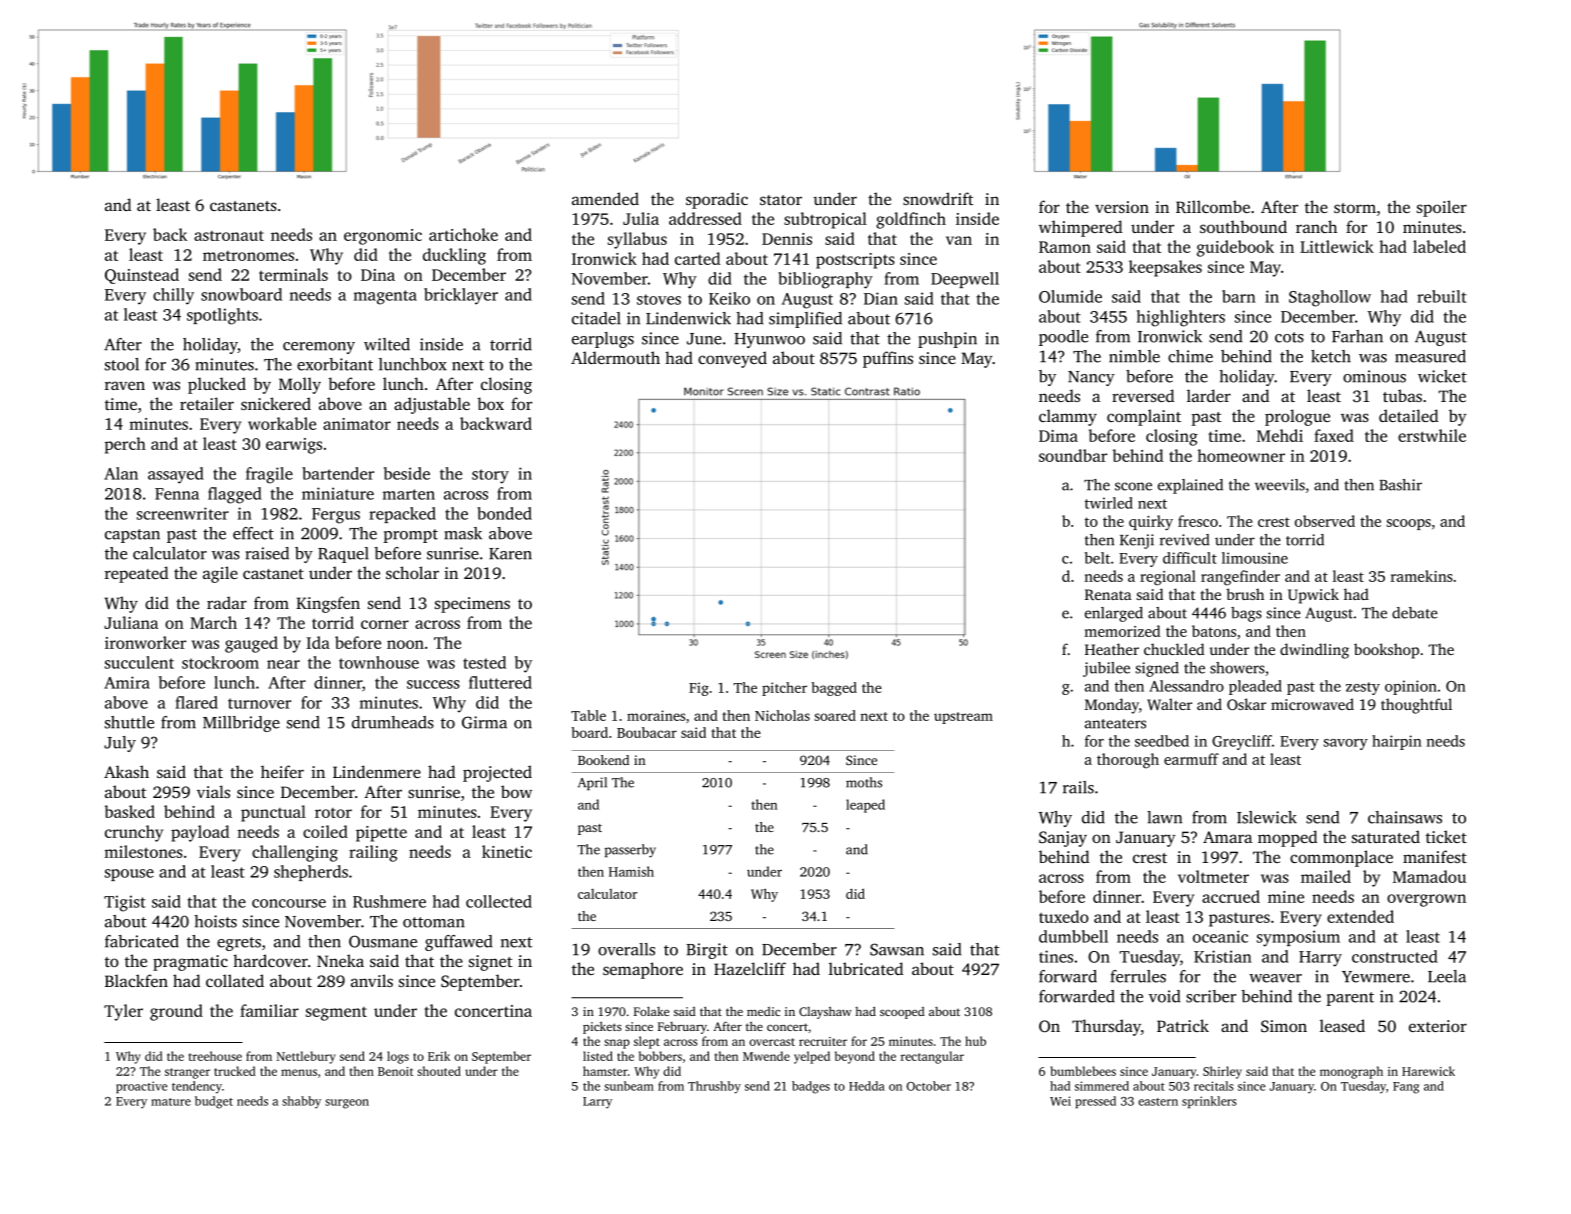  What do you see at coordinates (253, 533) in the screenshot?
I see `effect` at bounding box center [253, 533].
